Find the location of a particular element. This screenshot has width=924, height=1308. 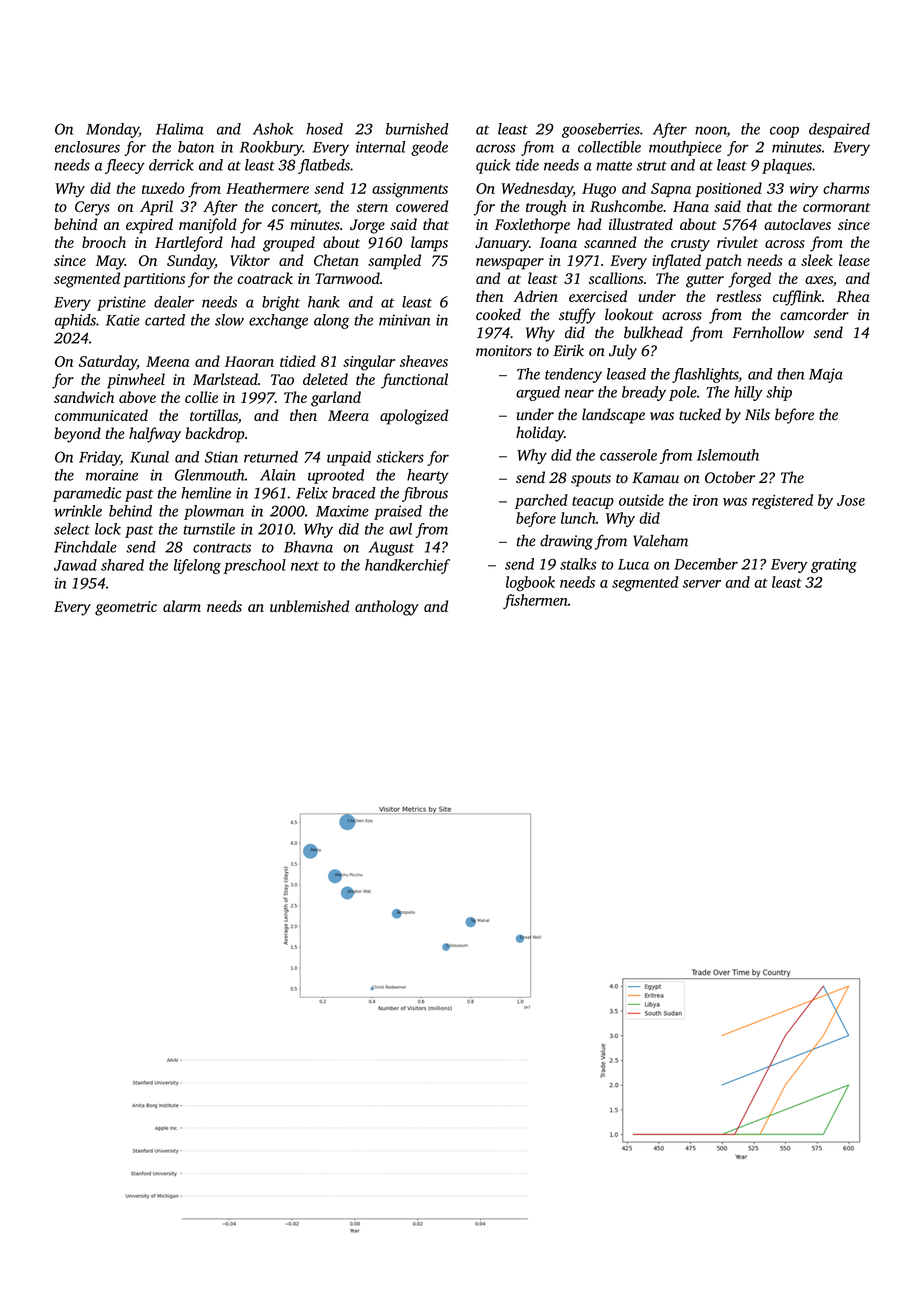

scallions is located at coordinates (616, 278).
